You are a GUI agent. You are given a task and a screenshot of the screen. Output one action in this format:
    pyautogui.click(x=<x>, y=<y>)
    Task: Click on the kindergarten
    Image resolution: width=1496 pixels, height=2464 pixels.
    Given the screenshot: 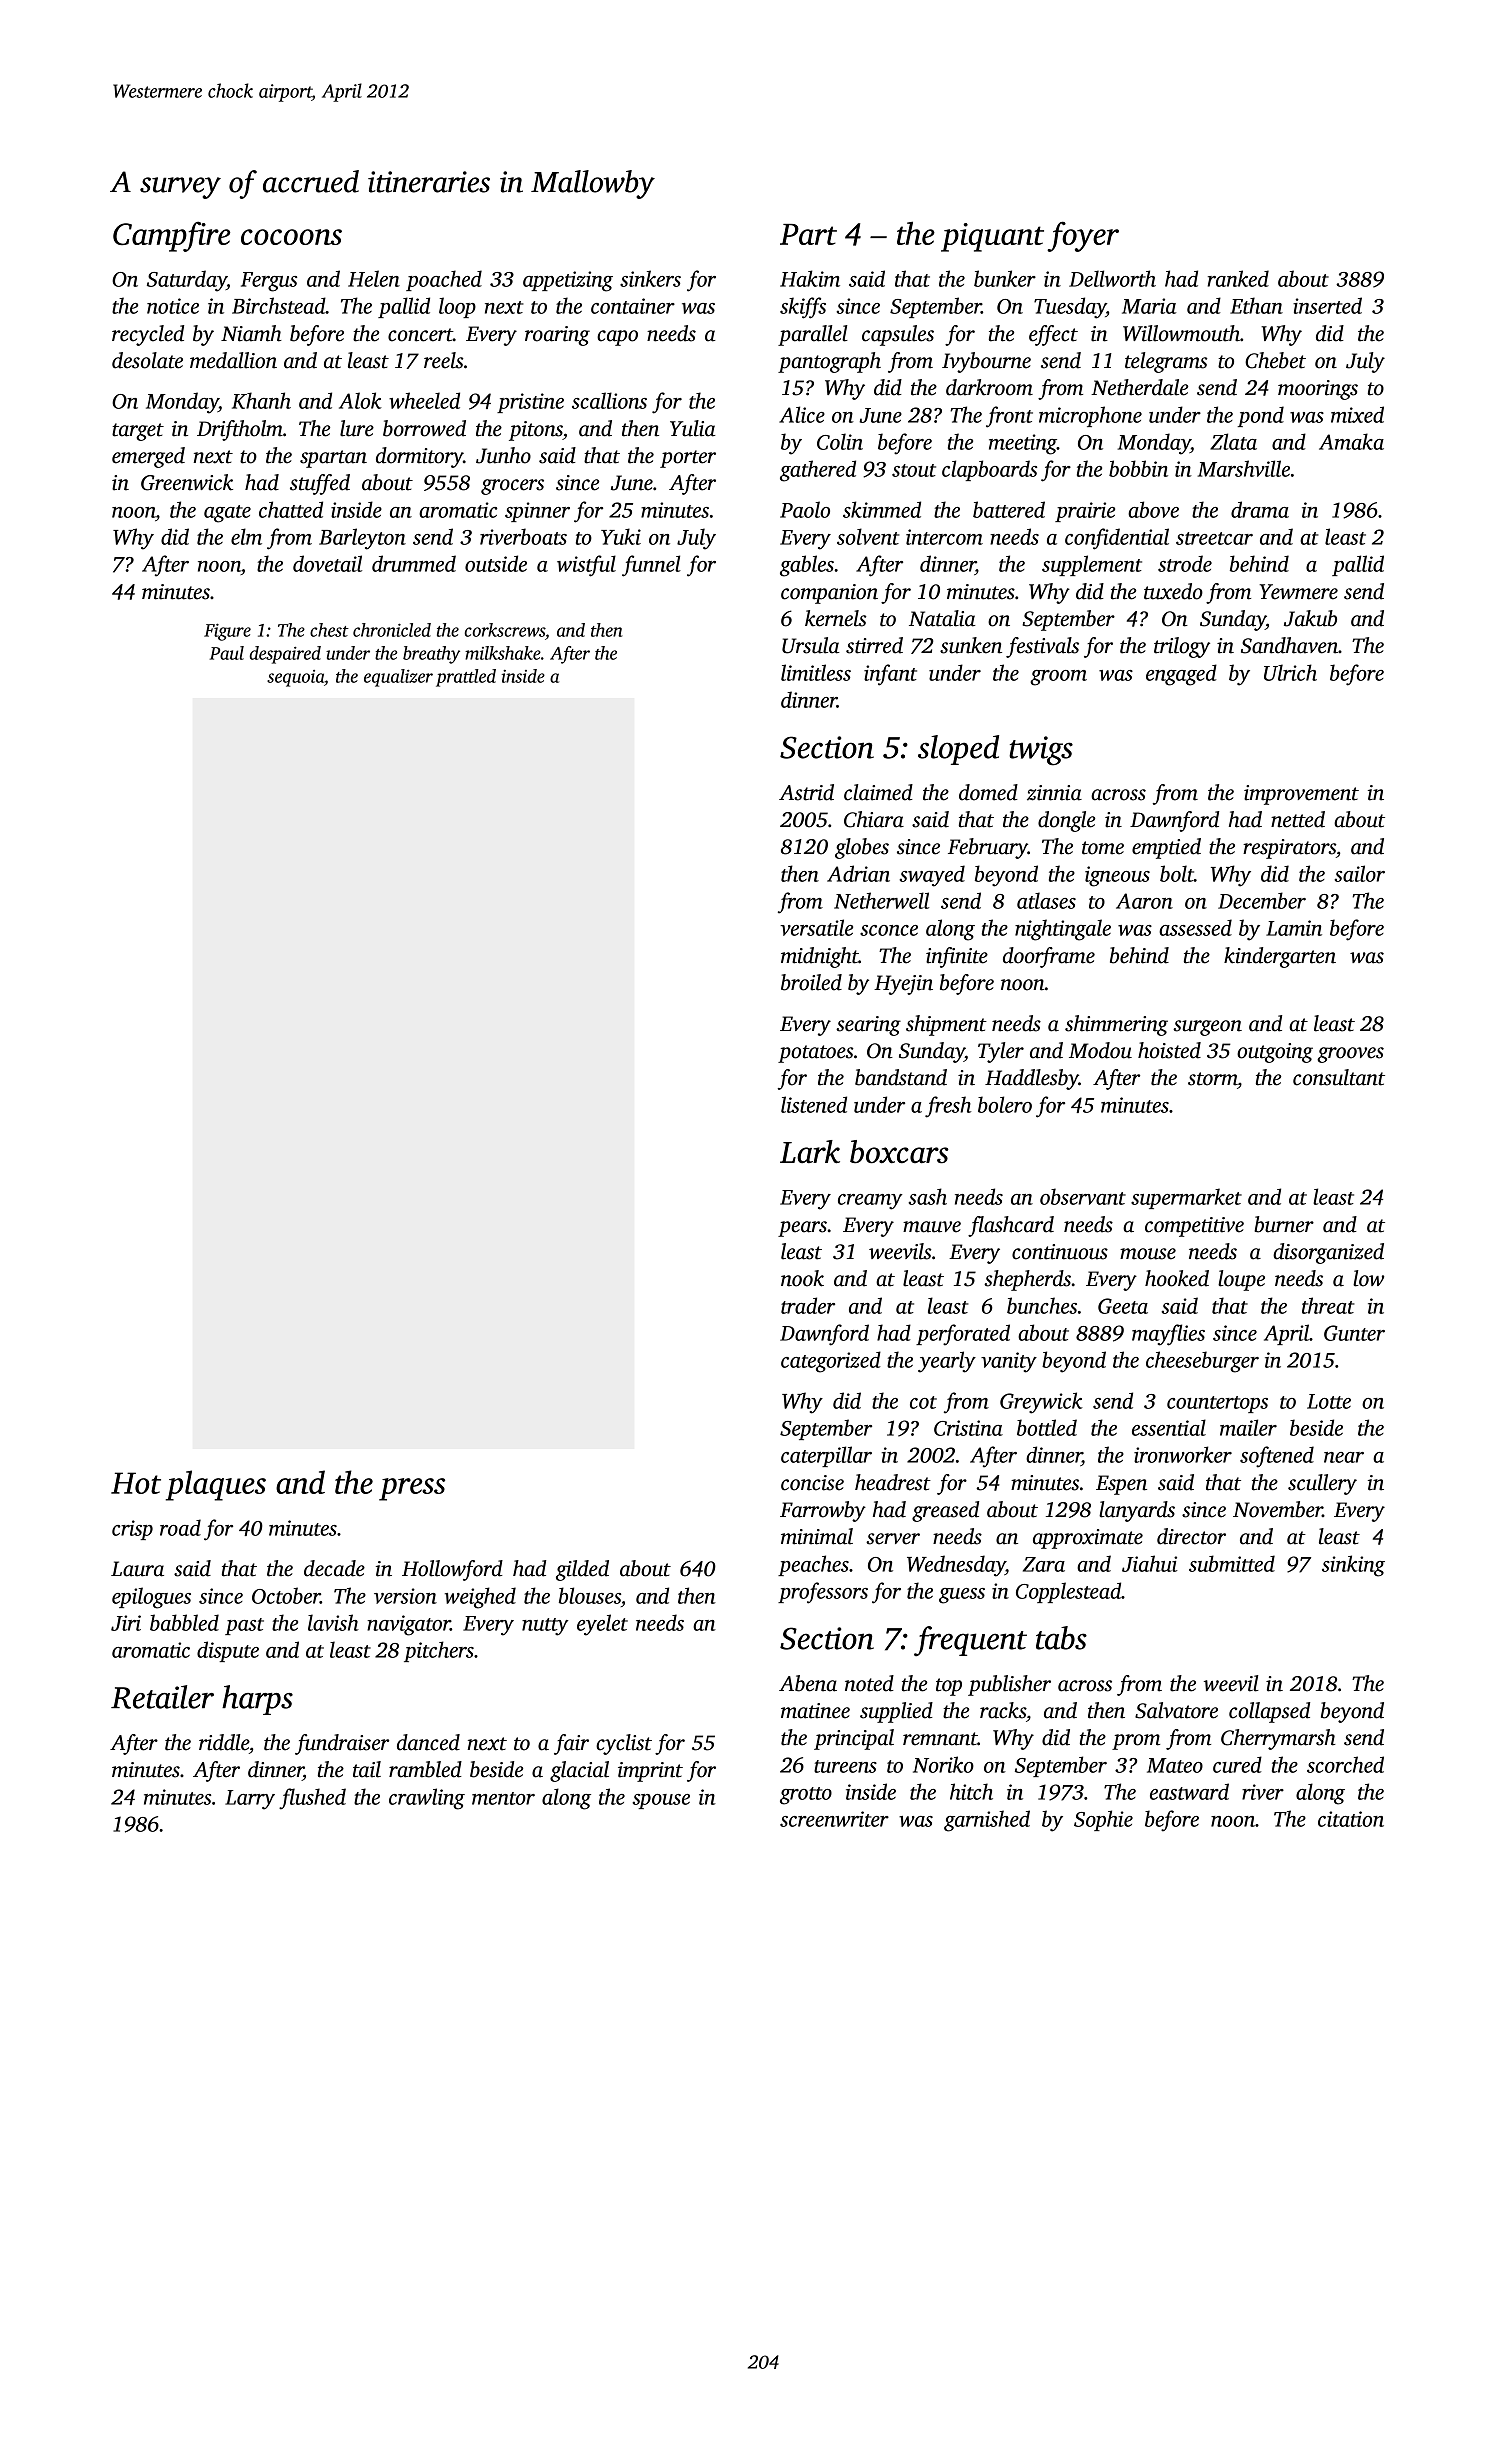 What is the action you would take?
    pyautogui.click(x=1280, y=957)
